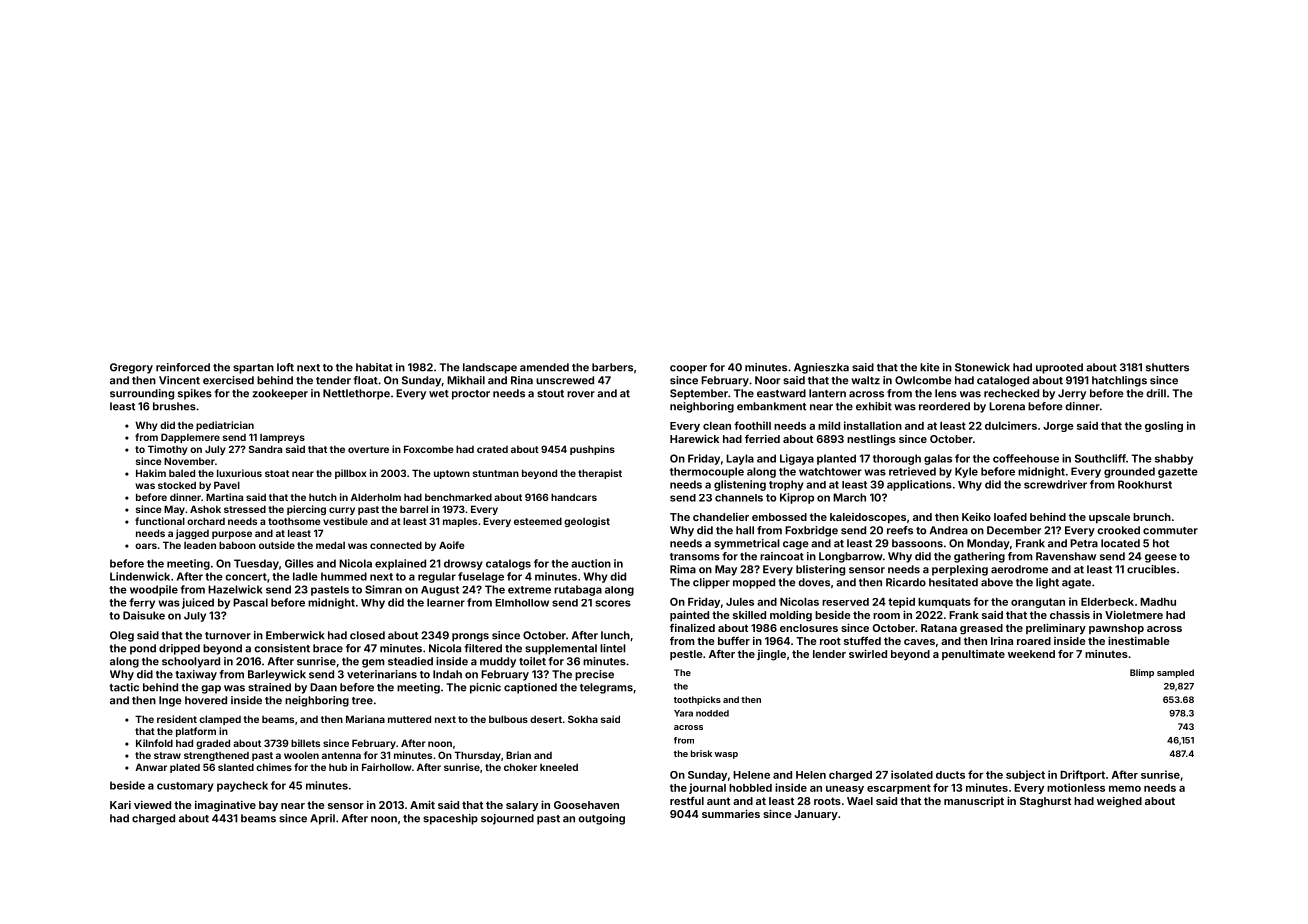 This screenshot has width=1308, height=924. What do you see at coordinates (250, 602) in the screenshot?
I see `Pascal` at bounding box center [250, 602].
